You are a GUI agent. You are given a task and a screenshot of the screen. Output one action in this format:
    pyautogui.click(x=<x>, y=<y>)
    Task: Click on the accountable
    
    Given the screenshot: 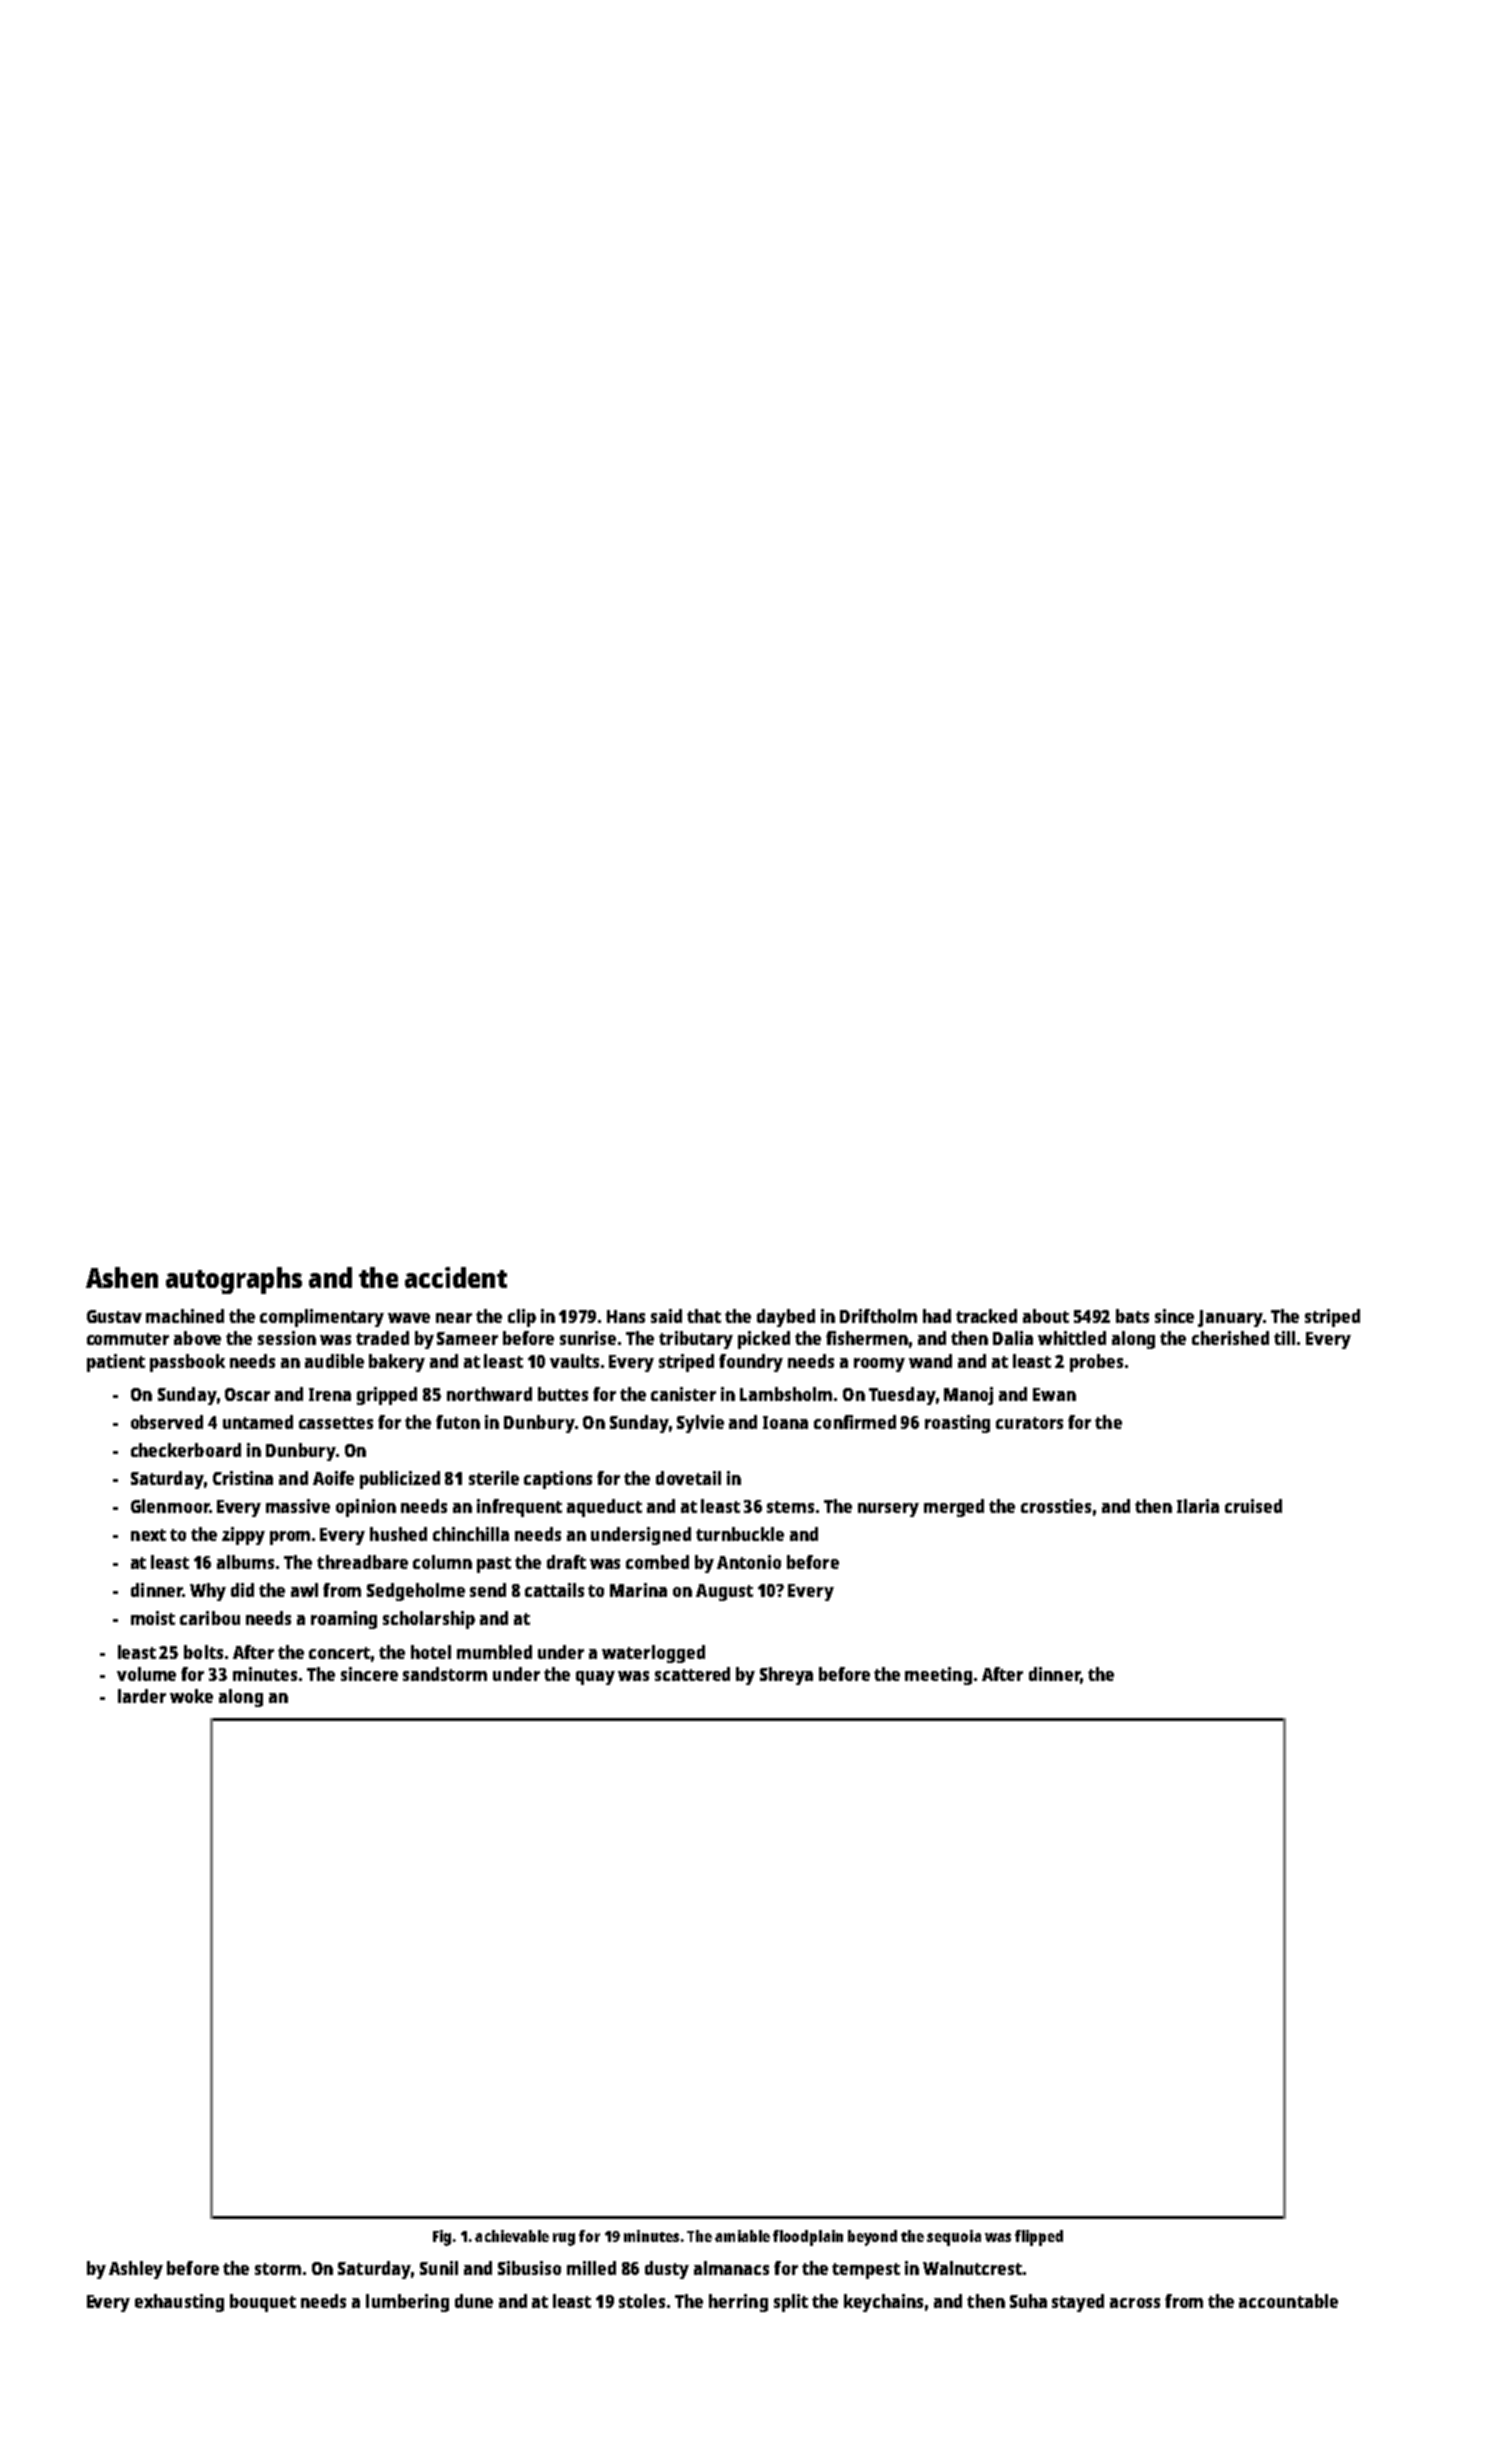 What is the action you would take?
    pyautogui.click(x=1288, y=2301)
